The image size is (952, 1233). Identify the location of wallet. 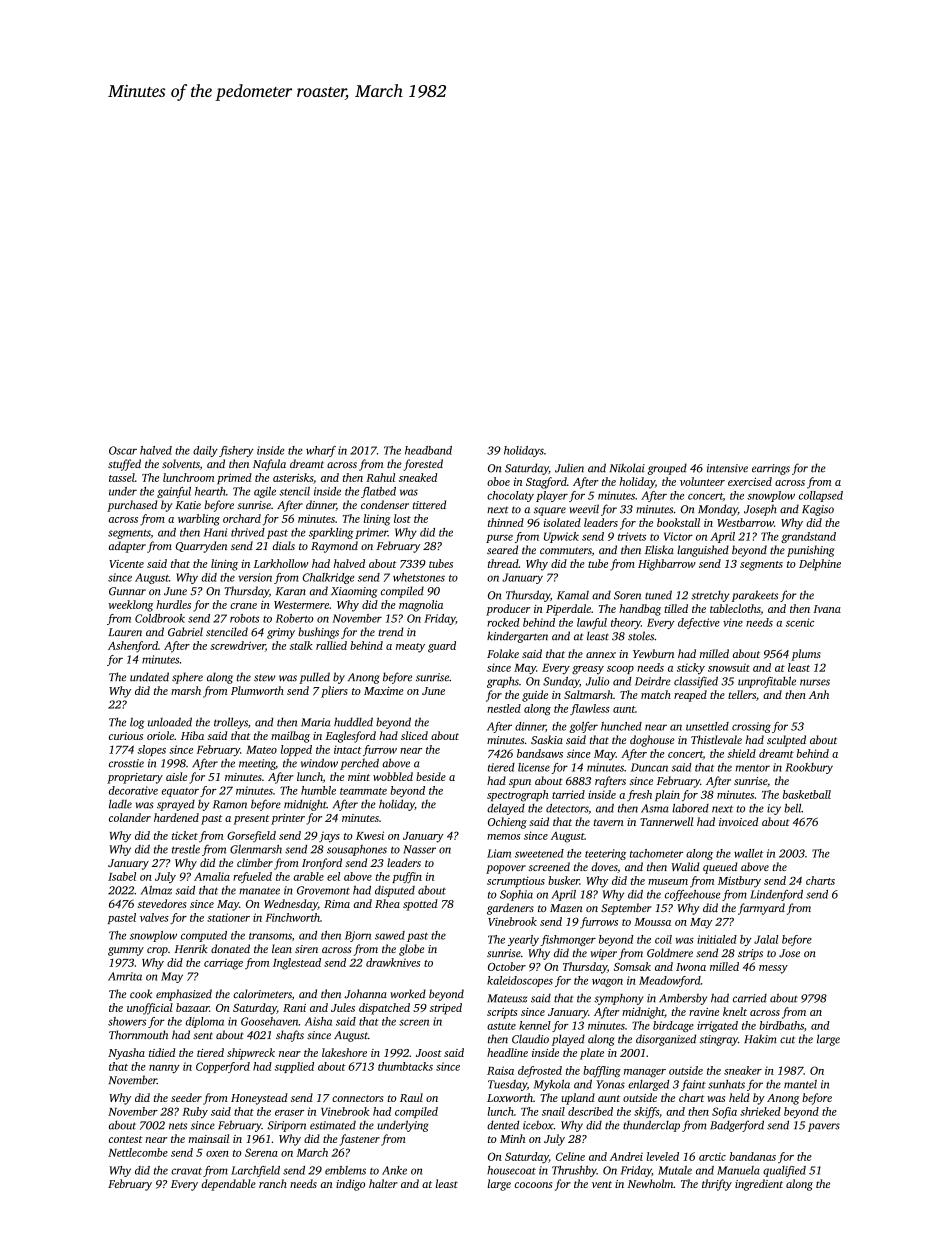
(749, 853).
